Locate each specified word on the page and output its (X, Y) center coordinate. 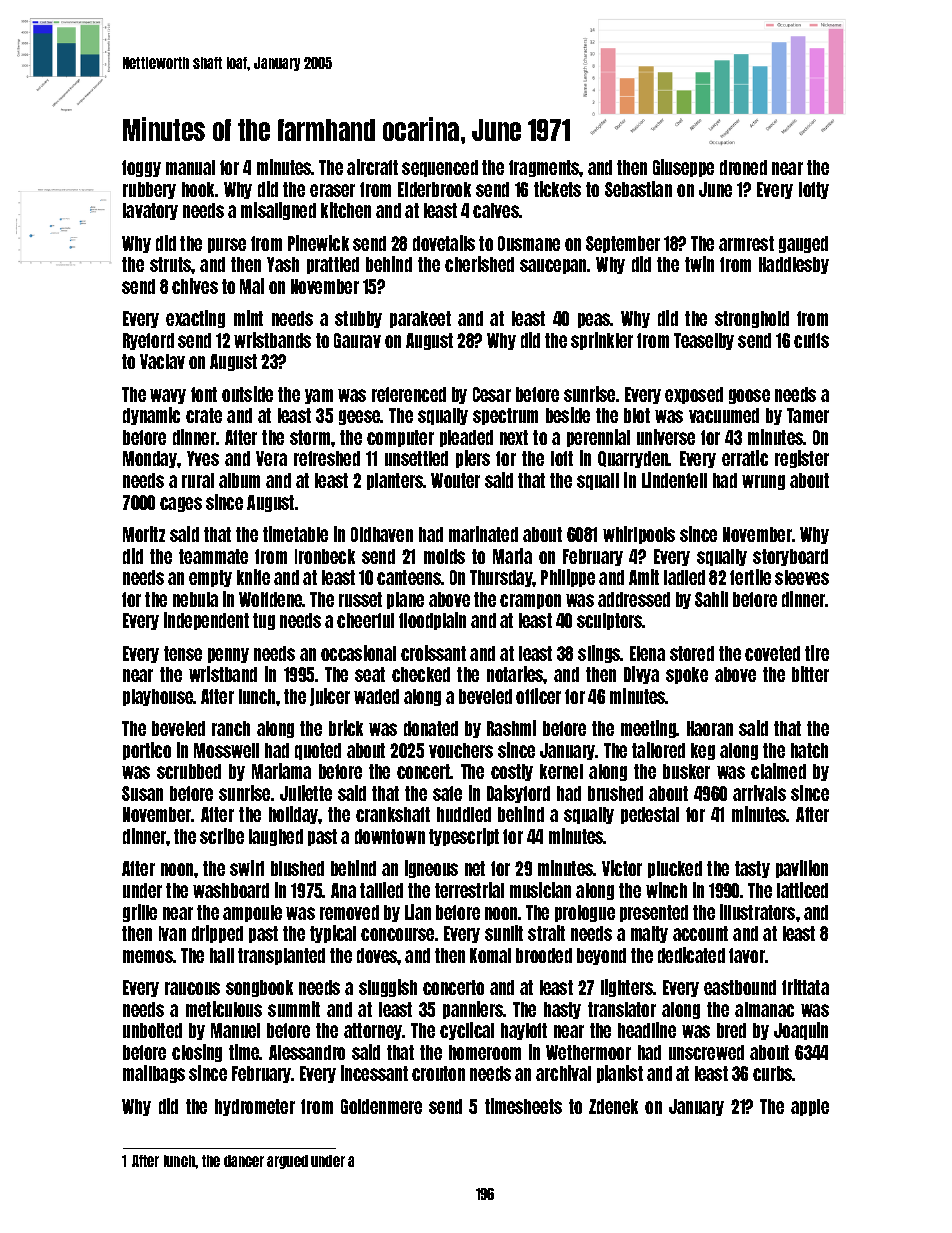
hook (199, 189)
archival (563, 1073)
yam (319, 396)
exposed (694, 395)
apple (810, 1107)
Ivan (172, 933)
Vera (271, 458)
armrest (746, 243)
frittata (805, 987)
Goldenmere (381, 1106)
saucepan (553, 266)
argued (287, 1162)
